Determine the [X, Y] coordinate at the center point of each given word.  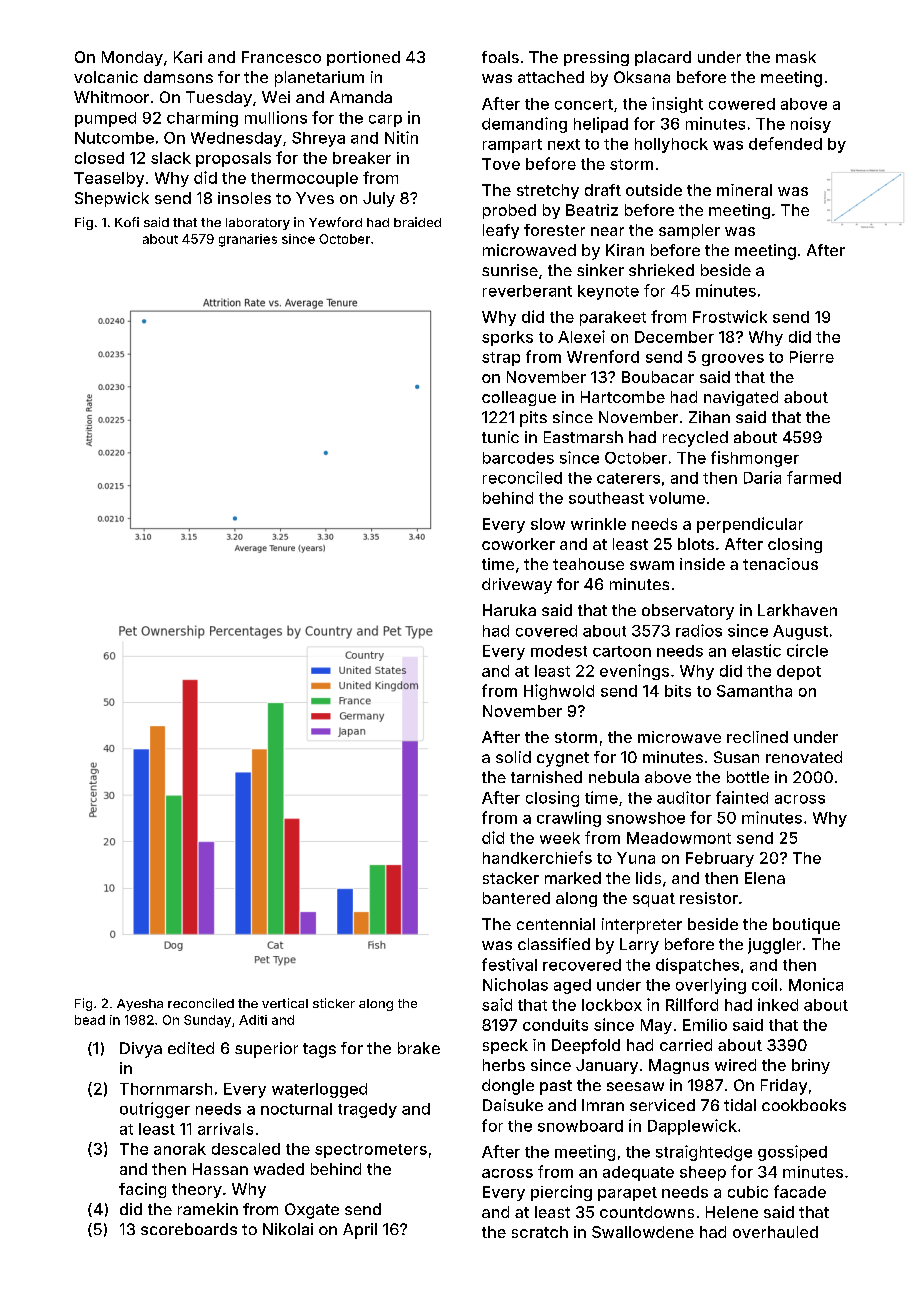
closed [99, 158]
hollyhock [671, 145]
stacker [511, 878]
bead [90, 1020]
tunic [500, 437]
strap [501, 359]
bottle [748, 777]
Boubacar [658, 377]
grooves [733, 360]
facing [142, 1190]
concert [584, 104]
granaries [248, 240]
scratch [540, 1232]
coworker [518, 544]
